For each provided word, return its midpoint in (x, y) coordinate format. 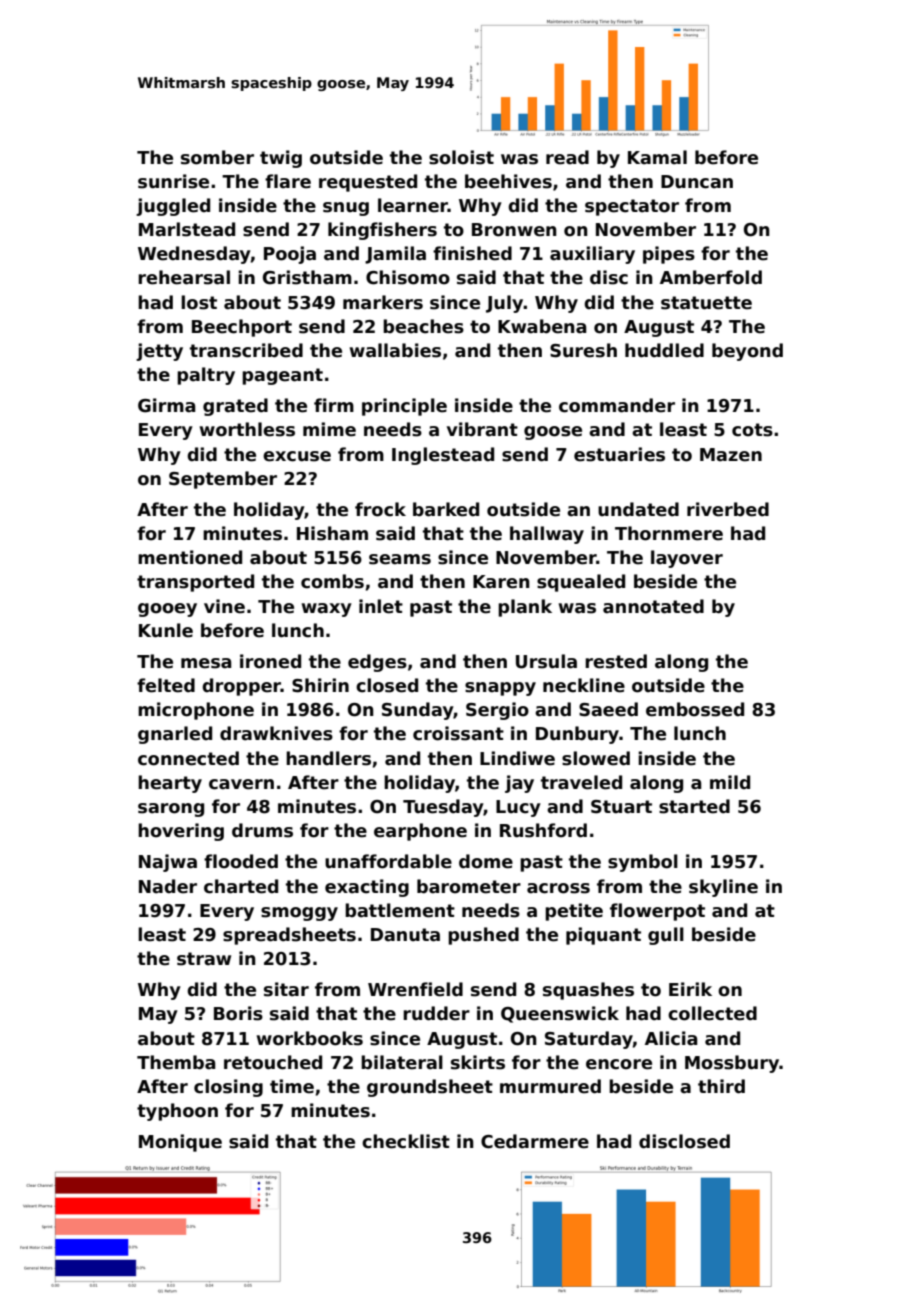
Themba (176, 1062)
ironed (270, 661)
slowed (596, 758)
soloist (461, 157)
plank (525, 608)
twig (281, 159)
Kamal (657, 157)
